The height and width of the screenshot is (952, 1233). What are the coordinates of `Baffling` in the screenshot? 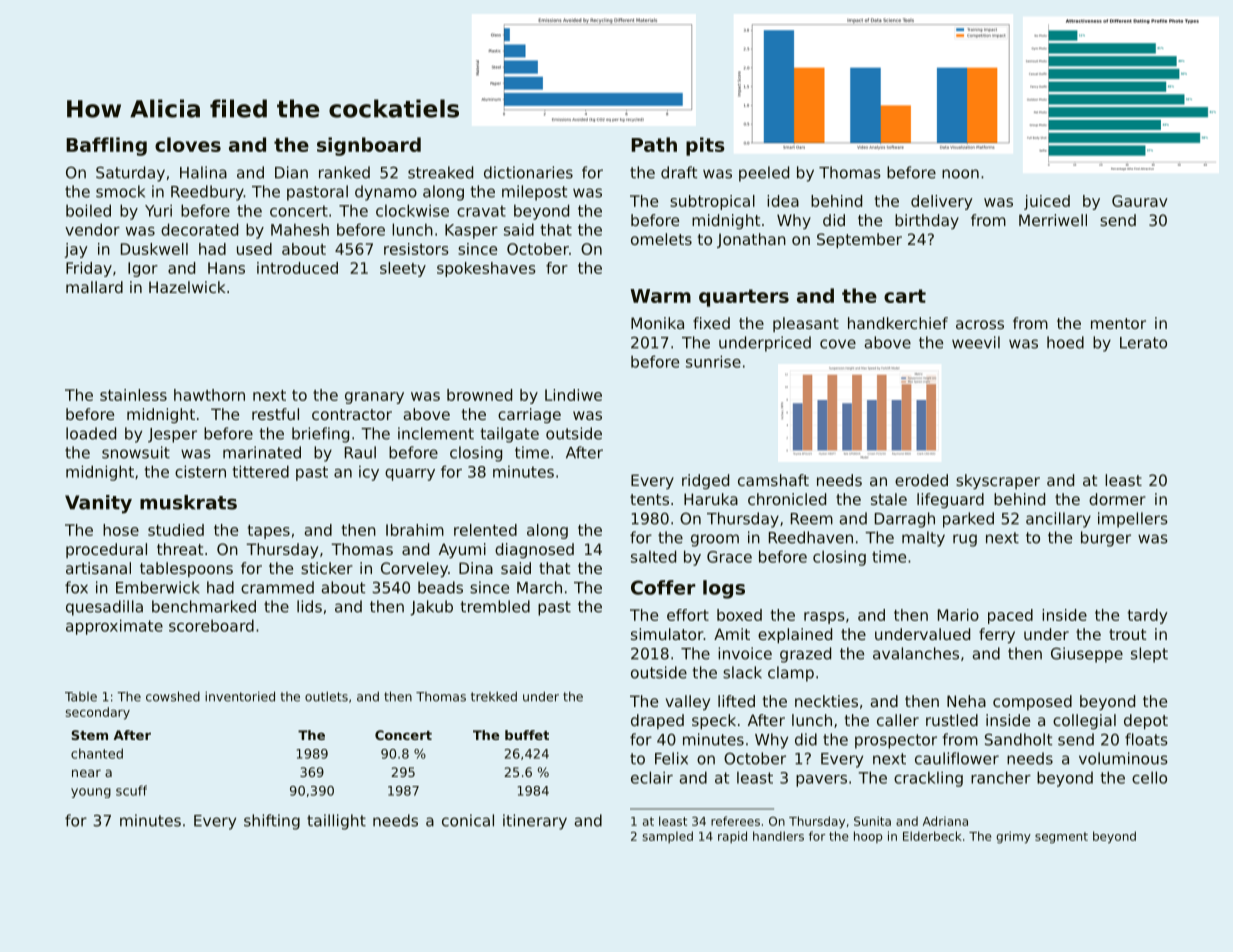 It's located at (106, 146).
